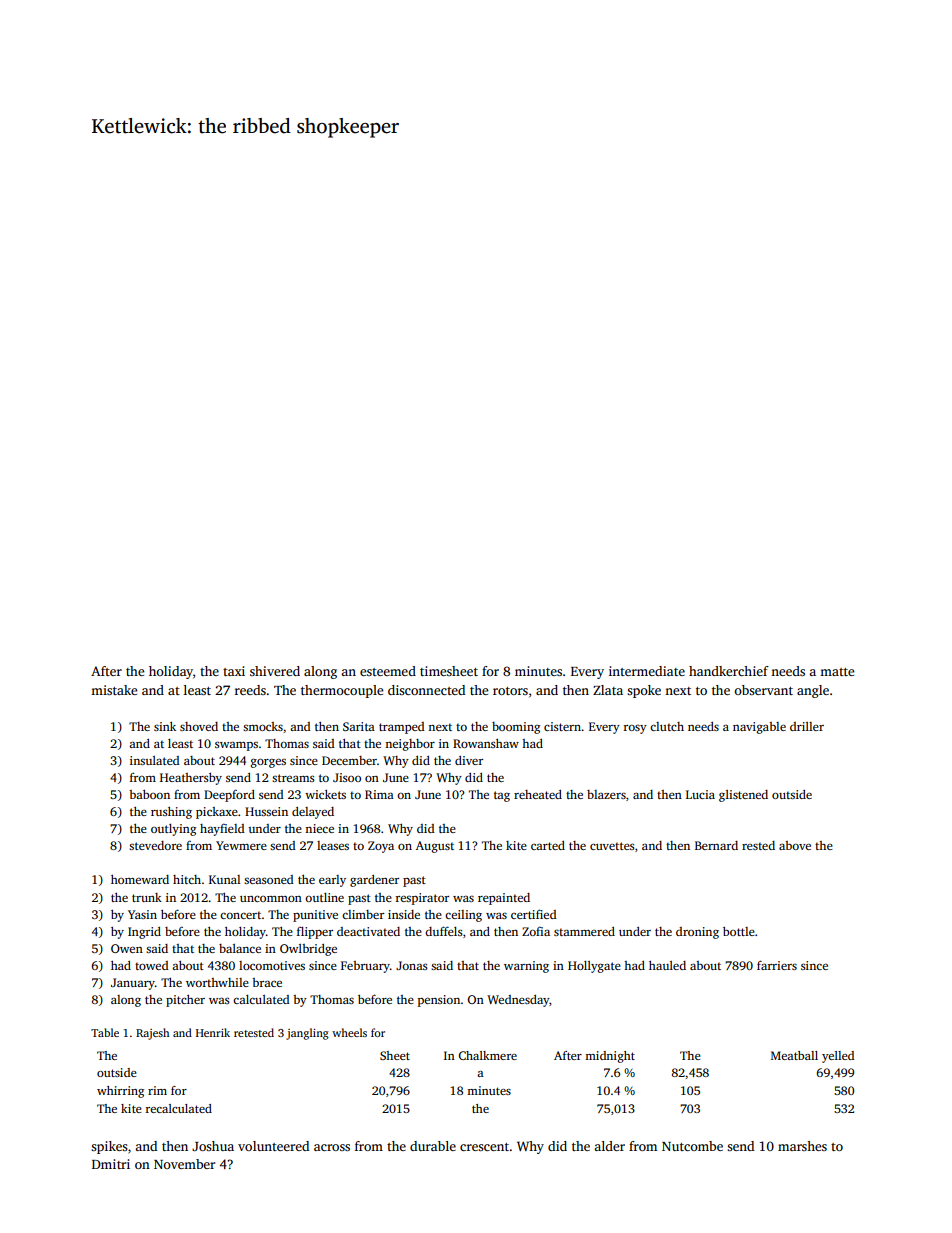  What do you see at coordinates (272, 965) in the page?
I see `locomotives` at bounding box center [272, 965].
